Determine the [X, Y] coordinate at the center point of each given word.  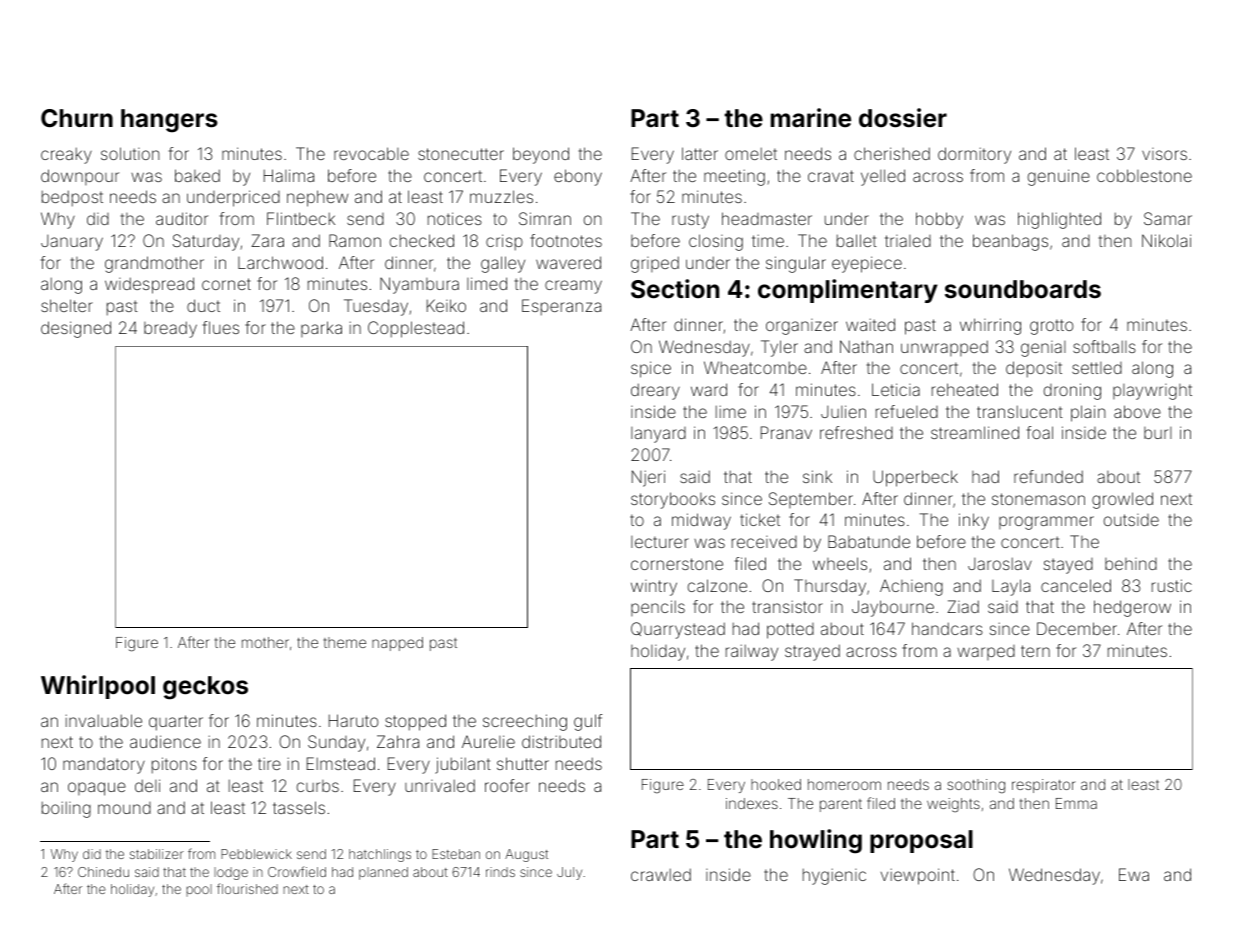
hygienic [834, 876]
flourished [247, 888]
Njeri [648, 478]
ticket [760, 519]
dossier [903, 118]
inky [974, 521]
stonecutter [461, 154]
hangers [169, 121]
